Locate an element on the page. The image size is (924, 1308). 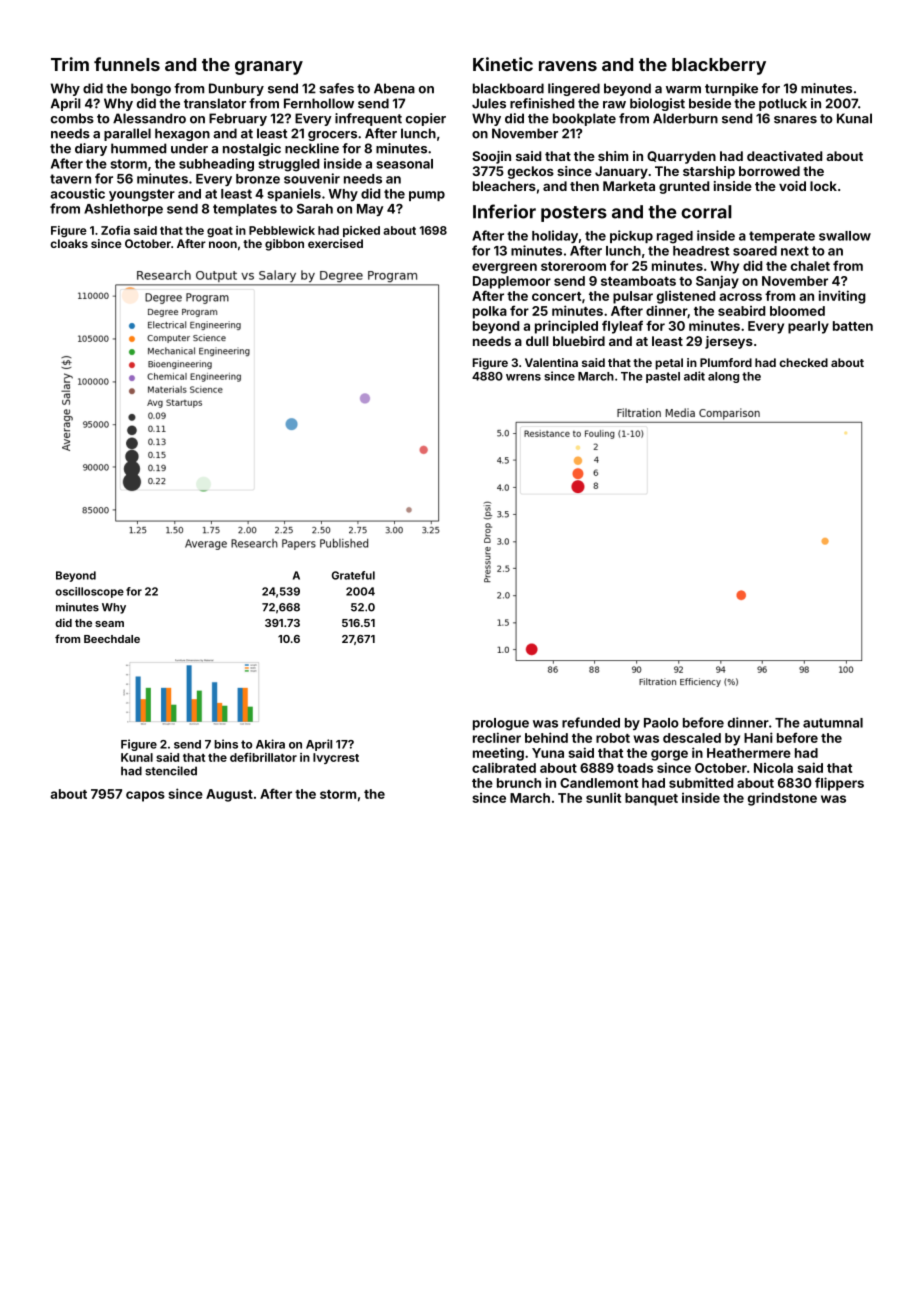
Paolo is located at coordinates (661, 723).
